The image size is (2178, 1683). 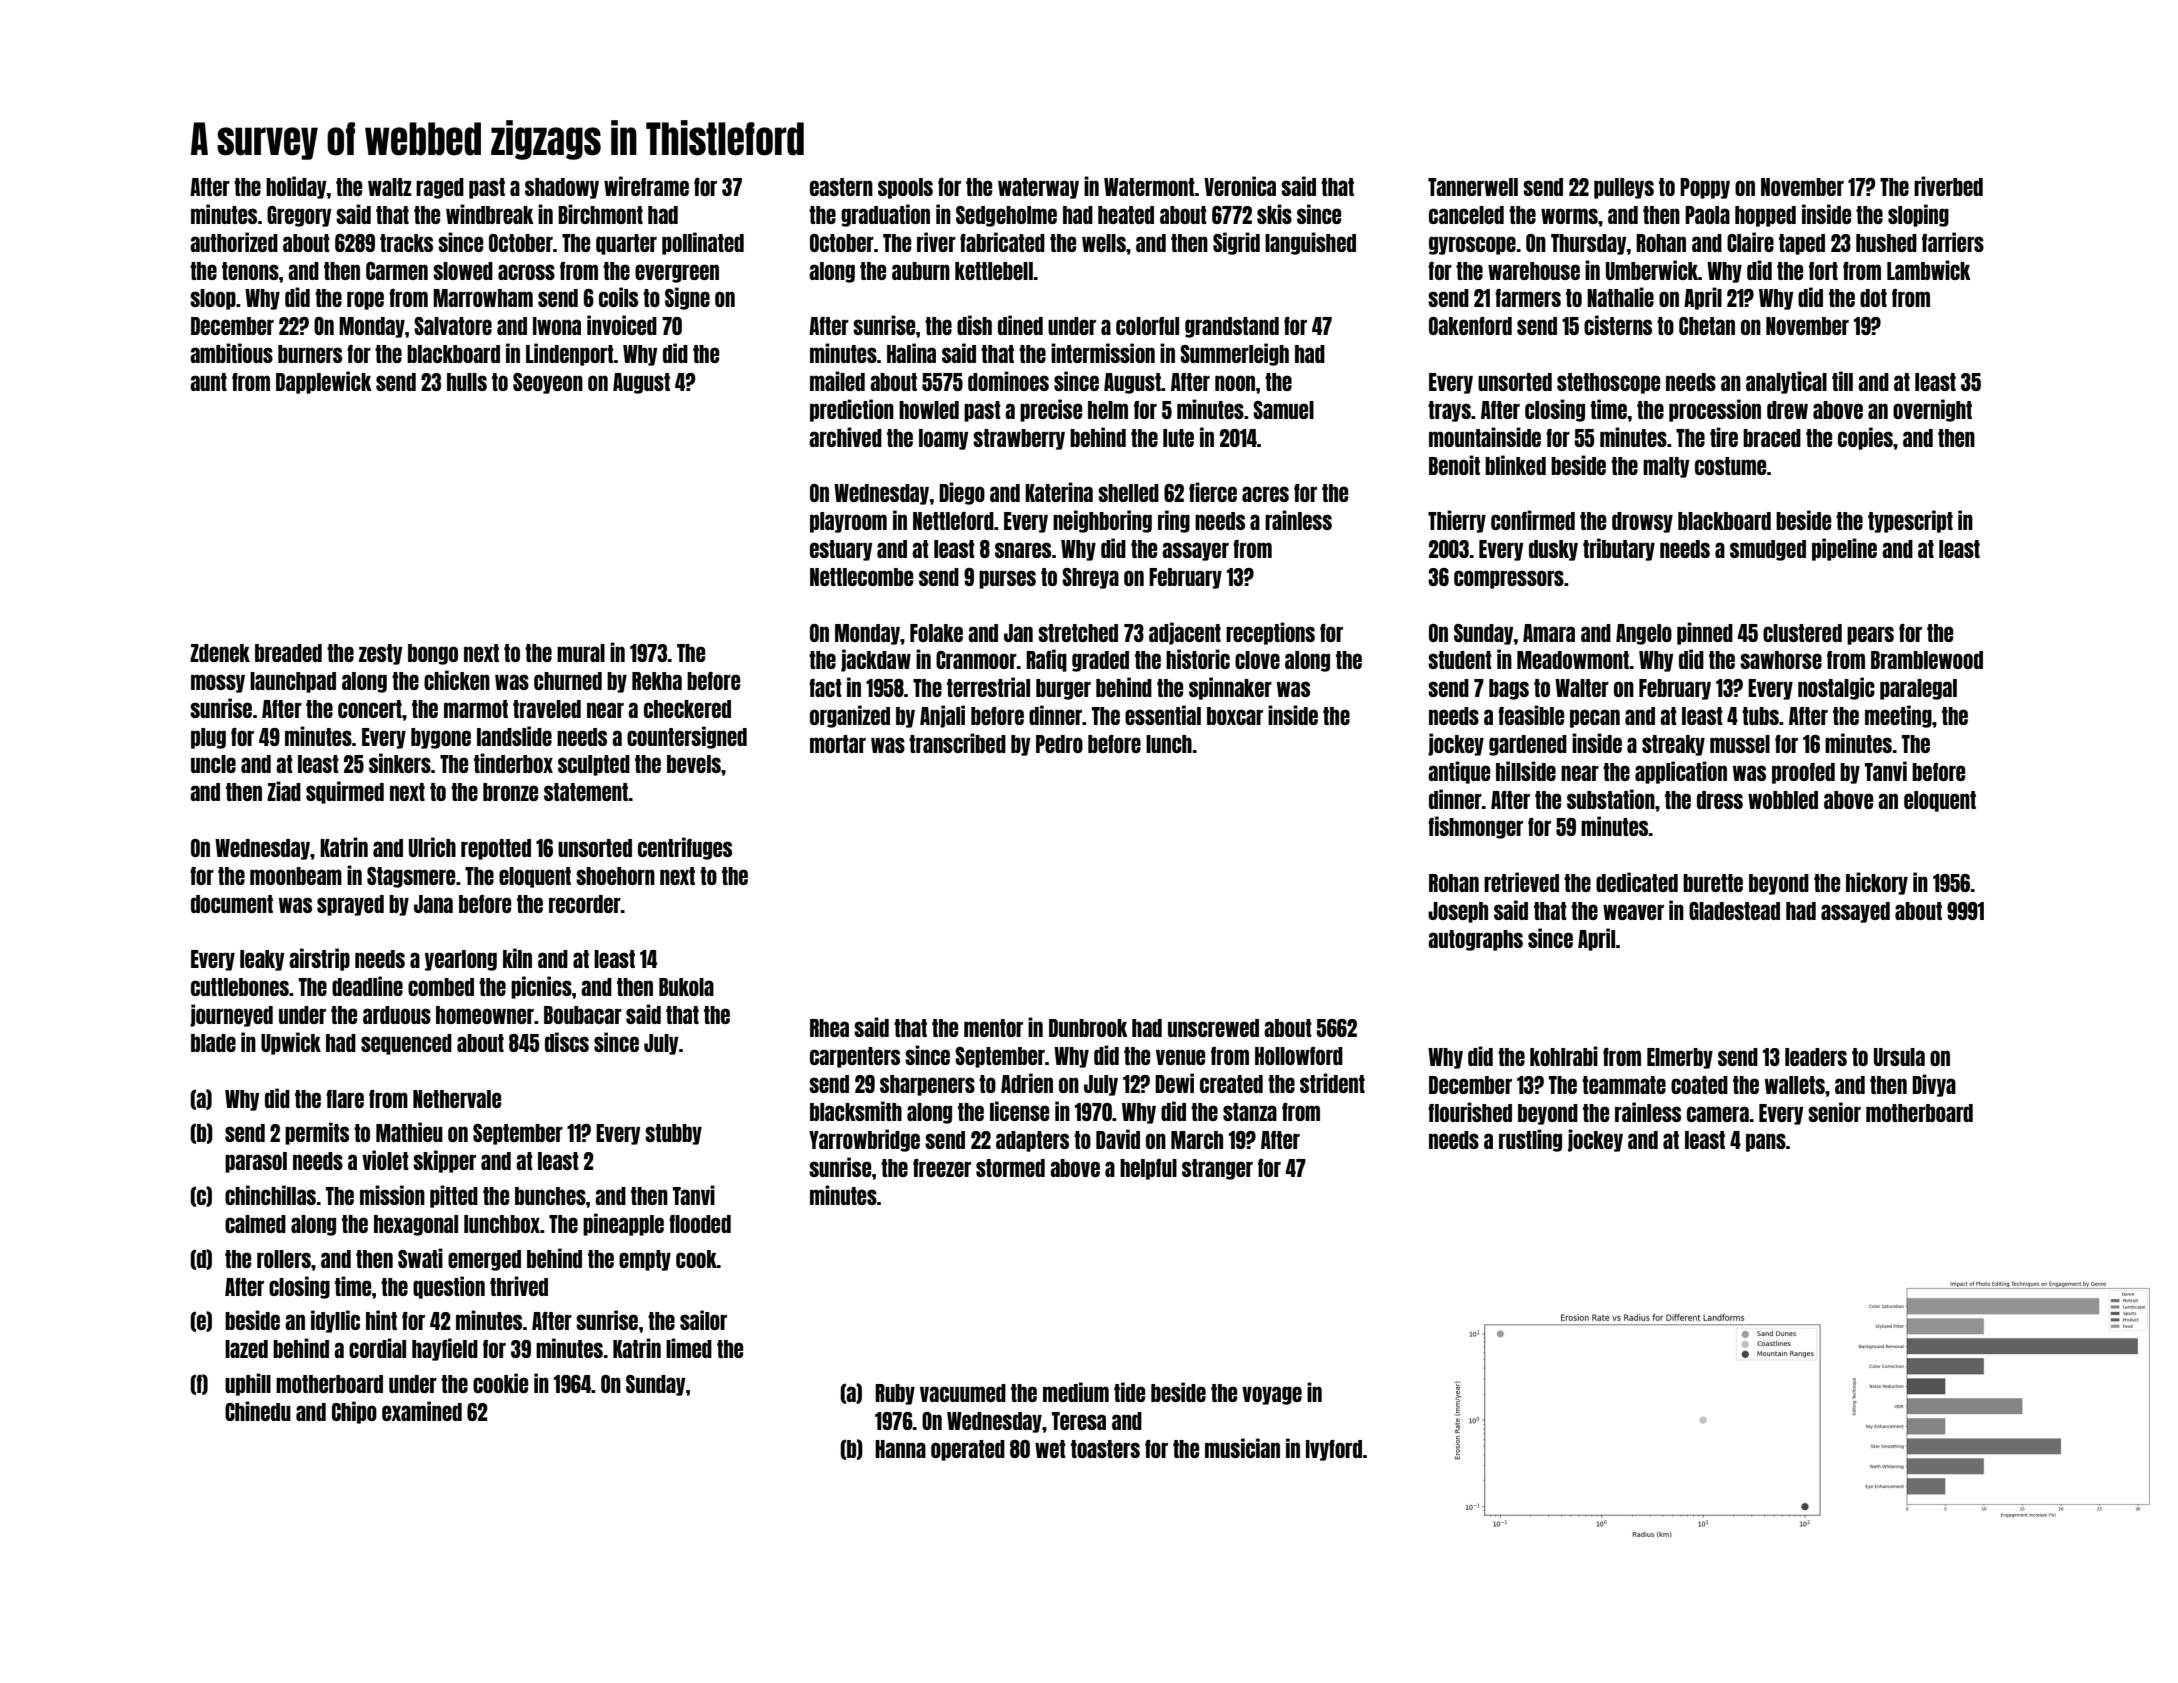 I want to click on grandstand, so click(x=1232, y=327).
